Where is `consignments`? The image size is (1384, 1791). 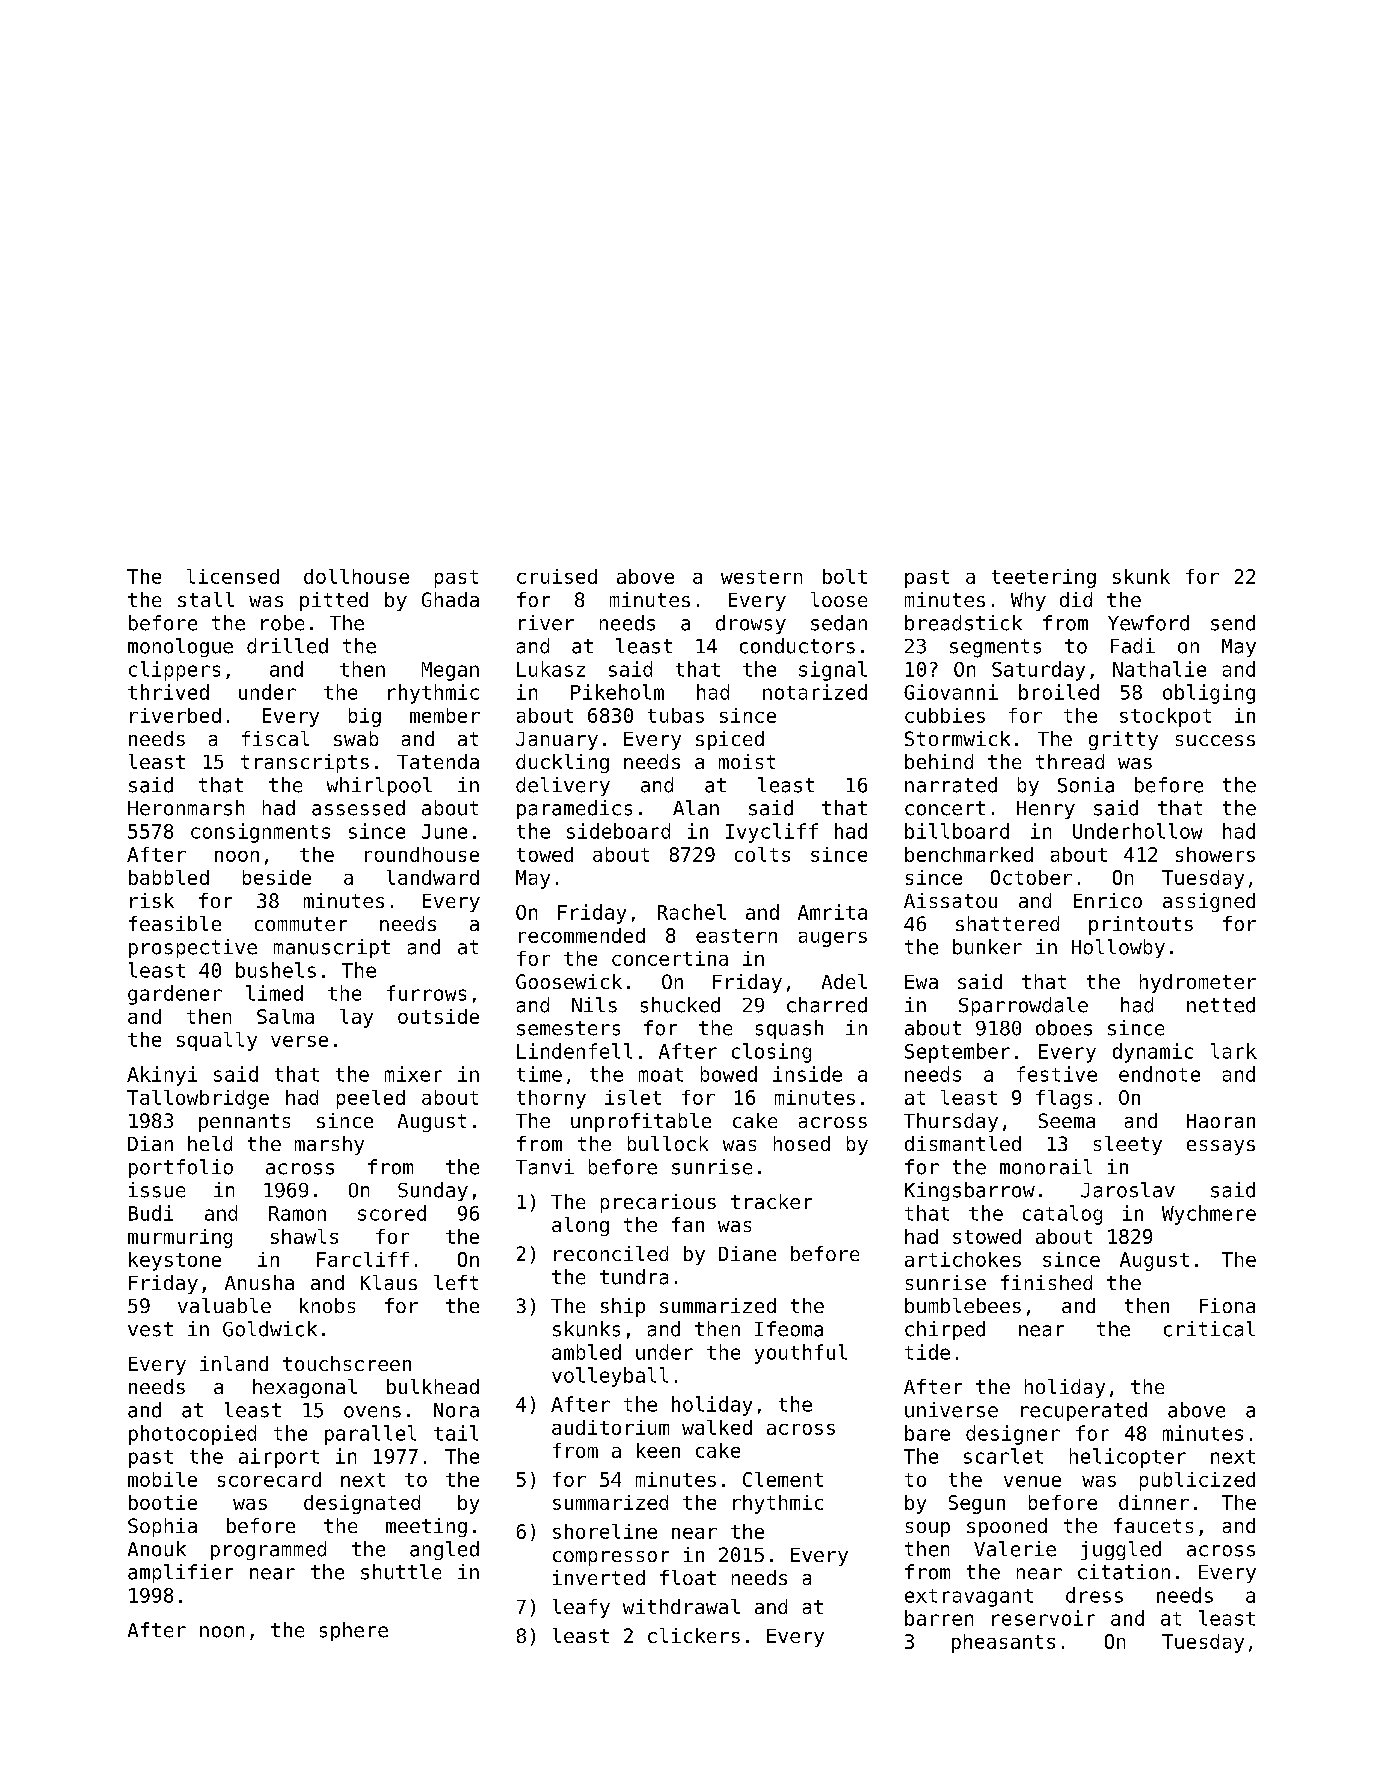
consignments is located at coordinates (260, 833).
